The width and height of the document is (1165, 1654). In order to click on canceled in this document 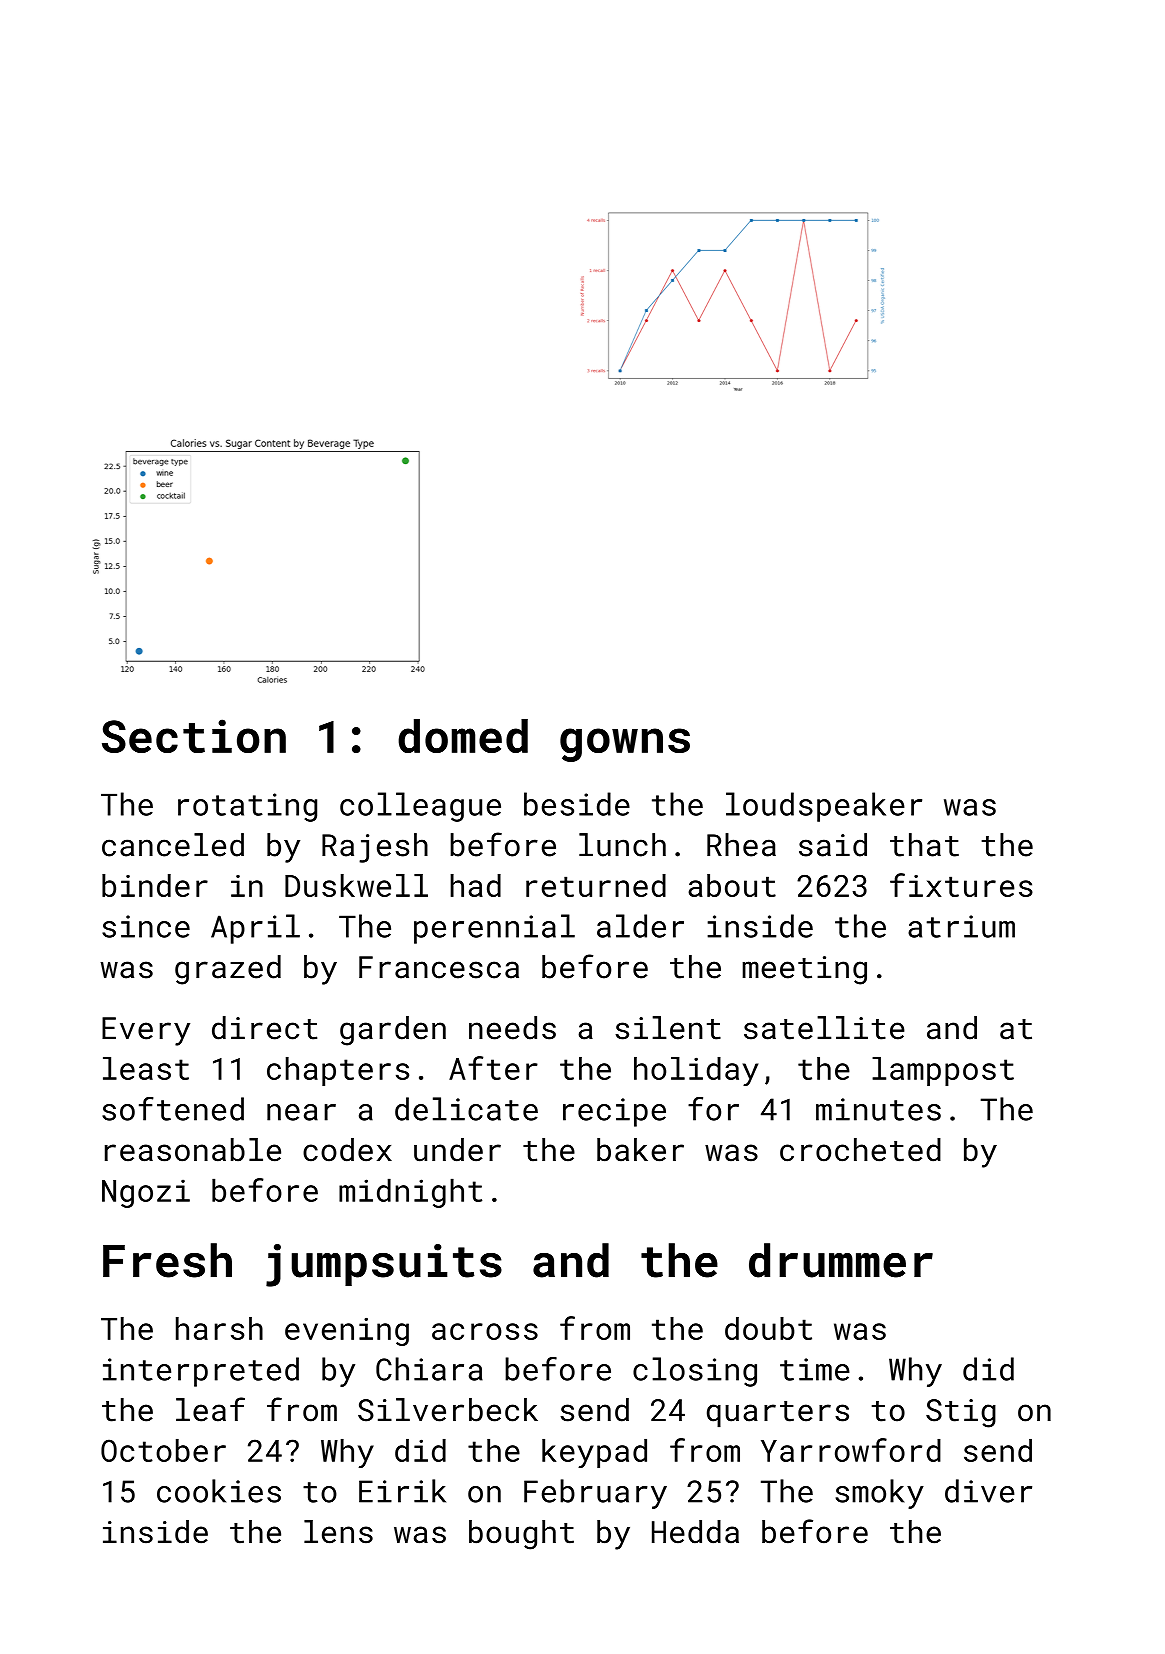, I will do `click(173, 845)`.
